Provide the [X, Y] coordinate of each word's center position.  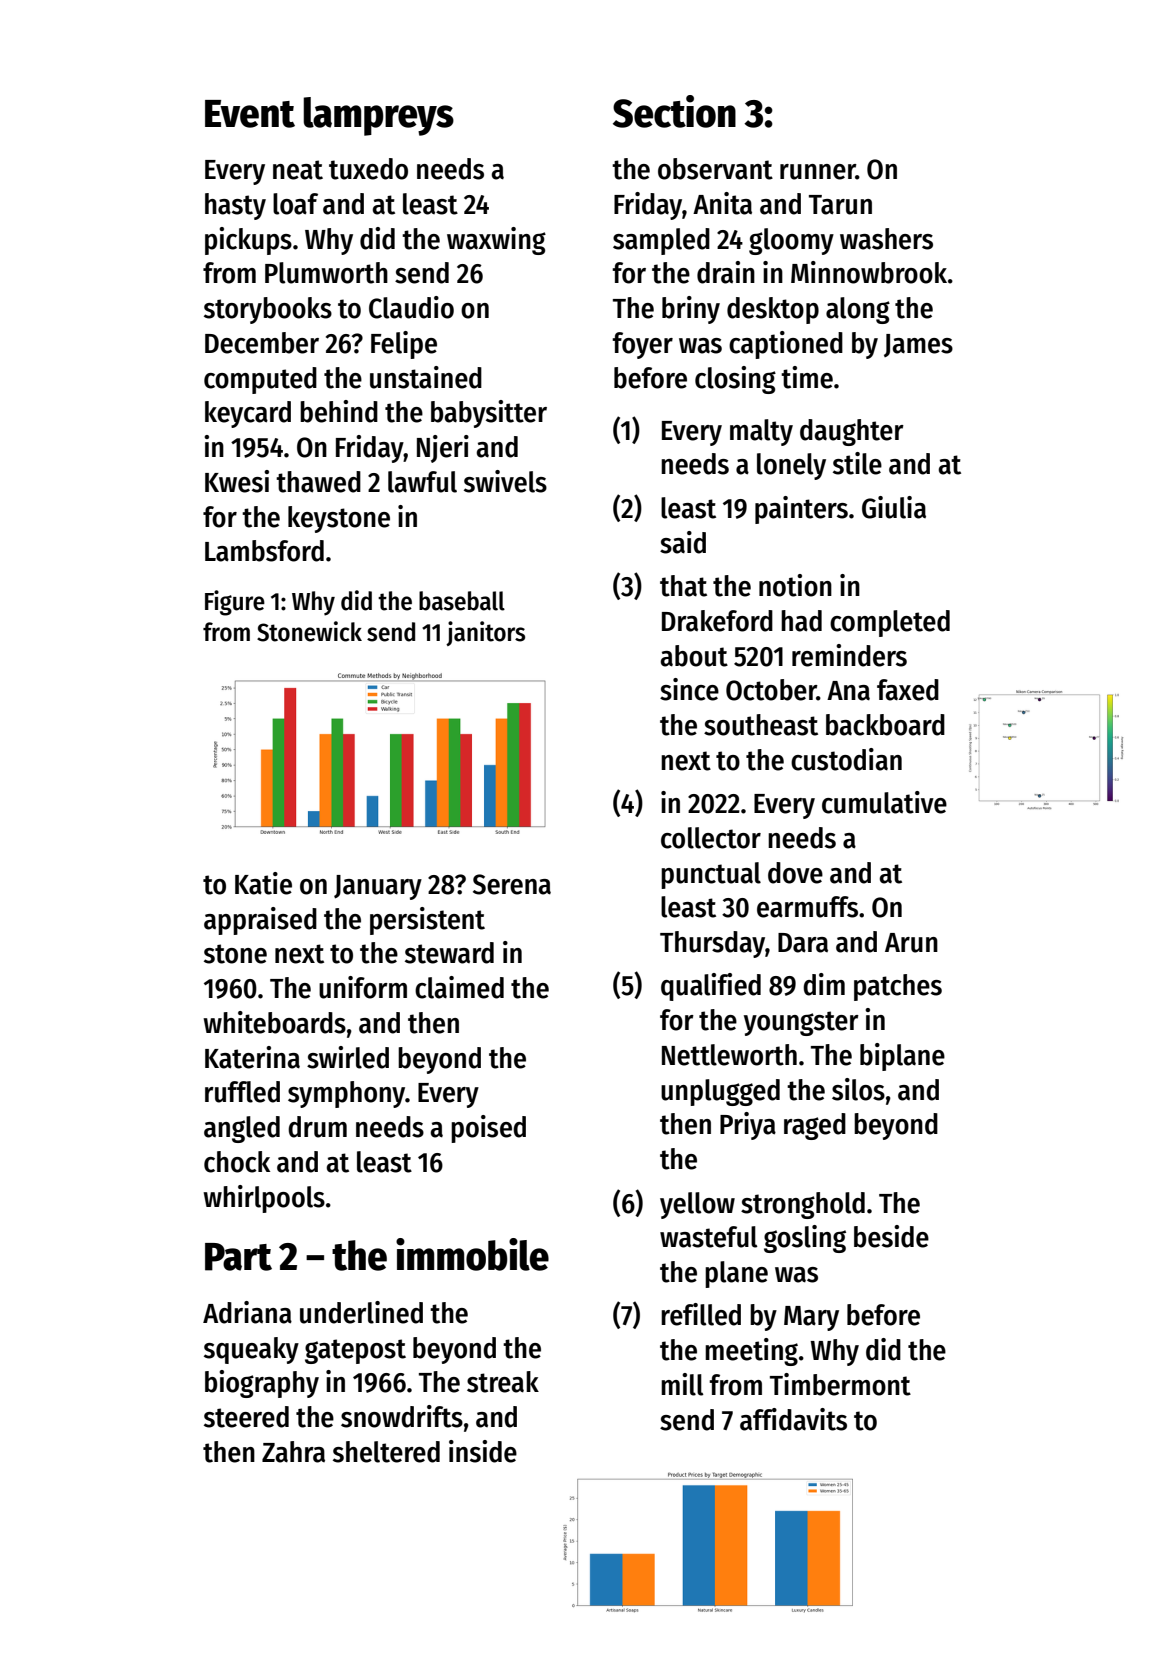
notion [795, 585]
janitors [485, 633]
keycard [248, 414]
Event [250, 114]
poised [488, 1129]
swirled [348, 1057]
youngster [801, 1023]
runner [818, 172]
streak [503, 1382]
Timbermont [840, 1384]
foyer [642, 345]
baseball [462, 601]
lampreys [378, 116]
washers [886, 239]
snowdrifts [402, 1416]
